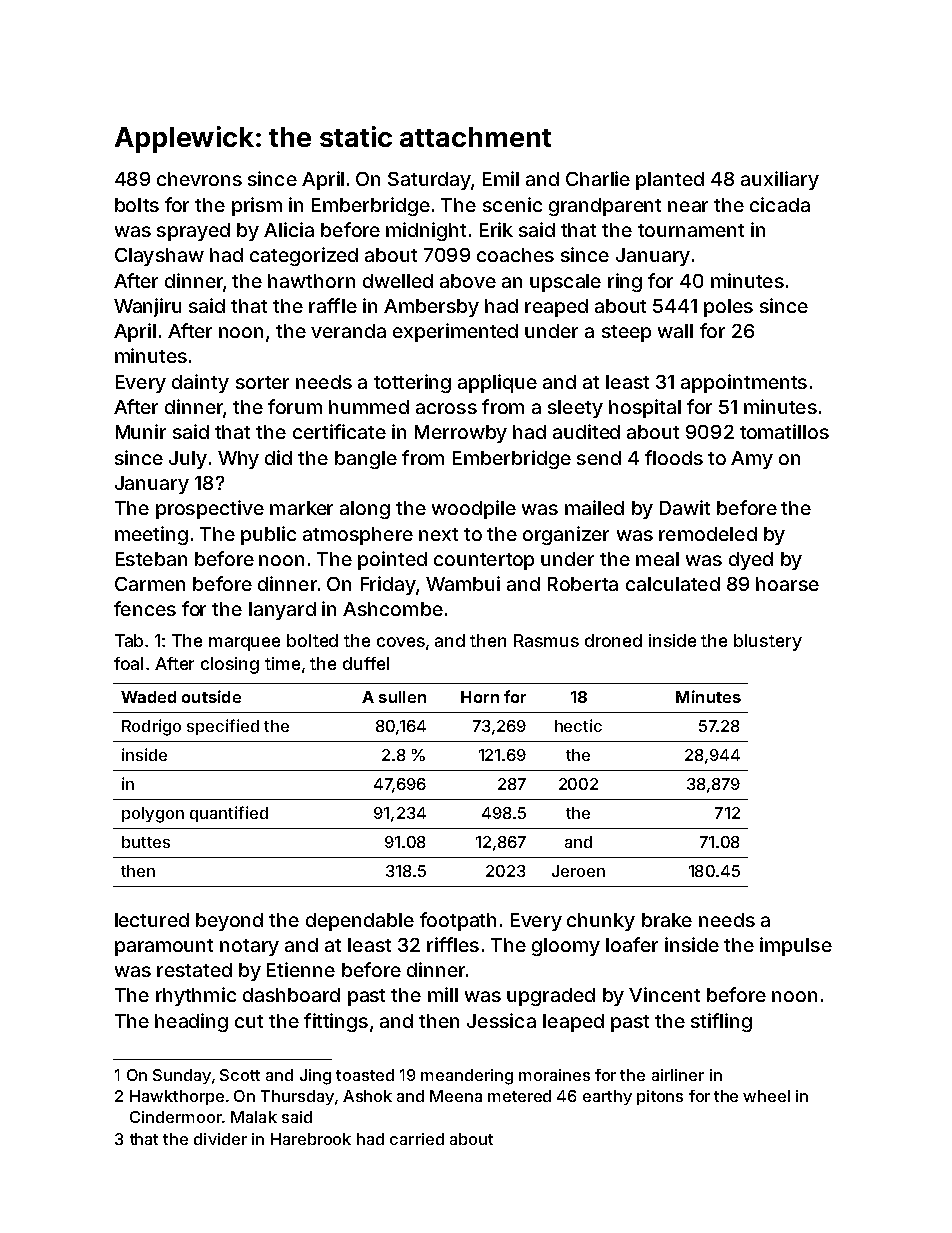  What do you see at coordinates (200, 383) in the screenshot?
I see `dainty` at bounding box center [200, 383].
